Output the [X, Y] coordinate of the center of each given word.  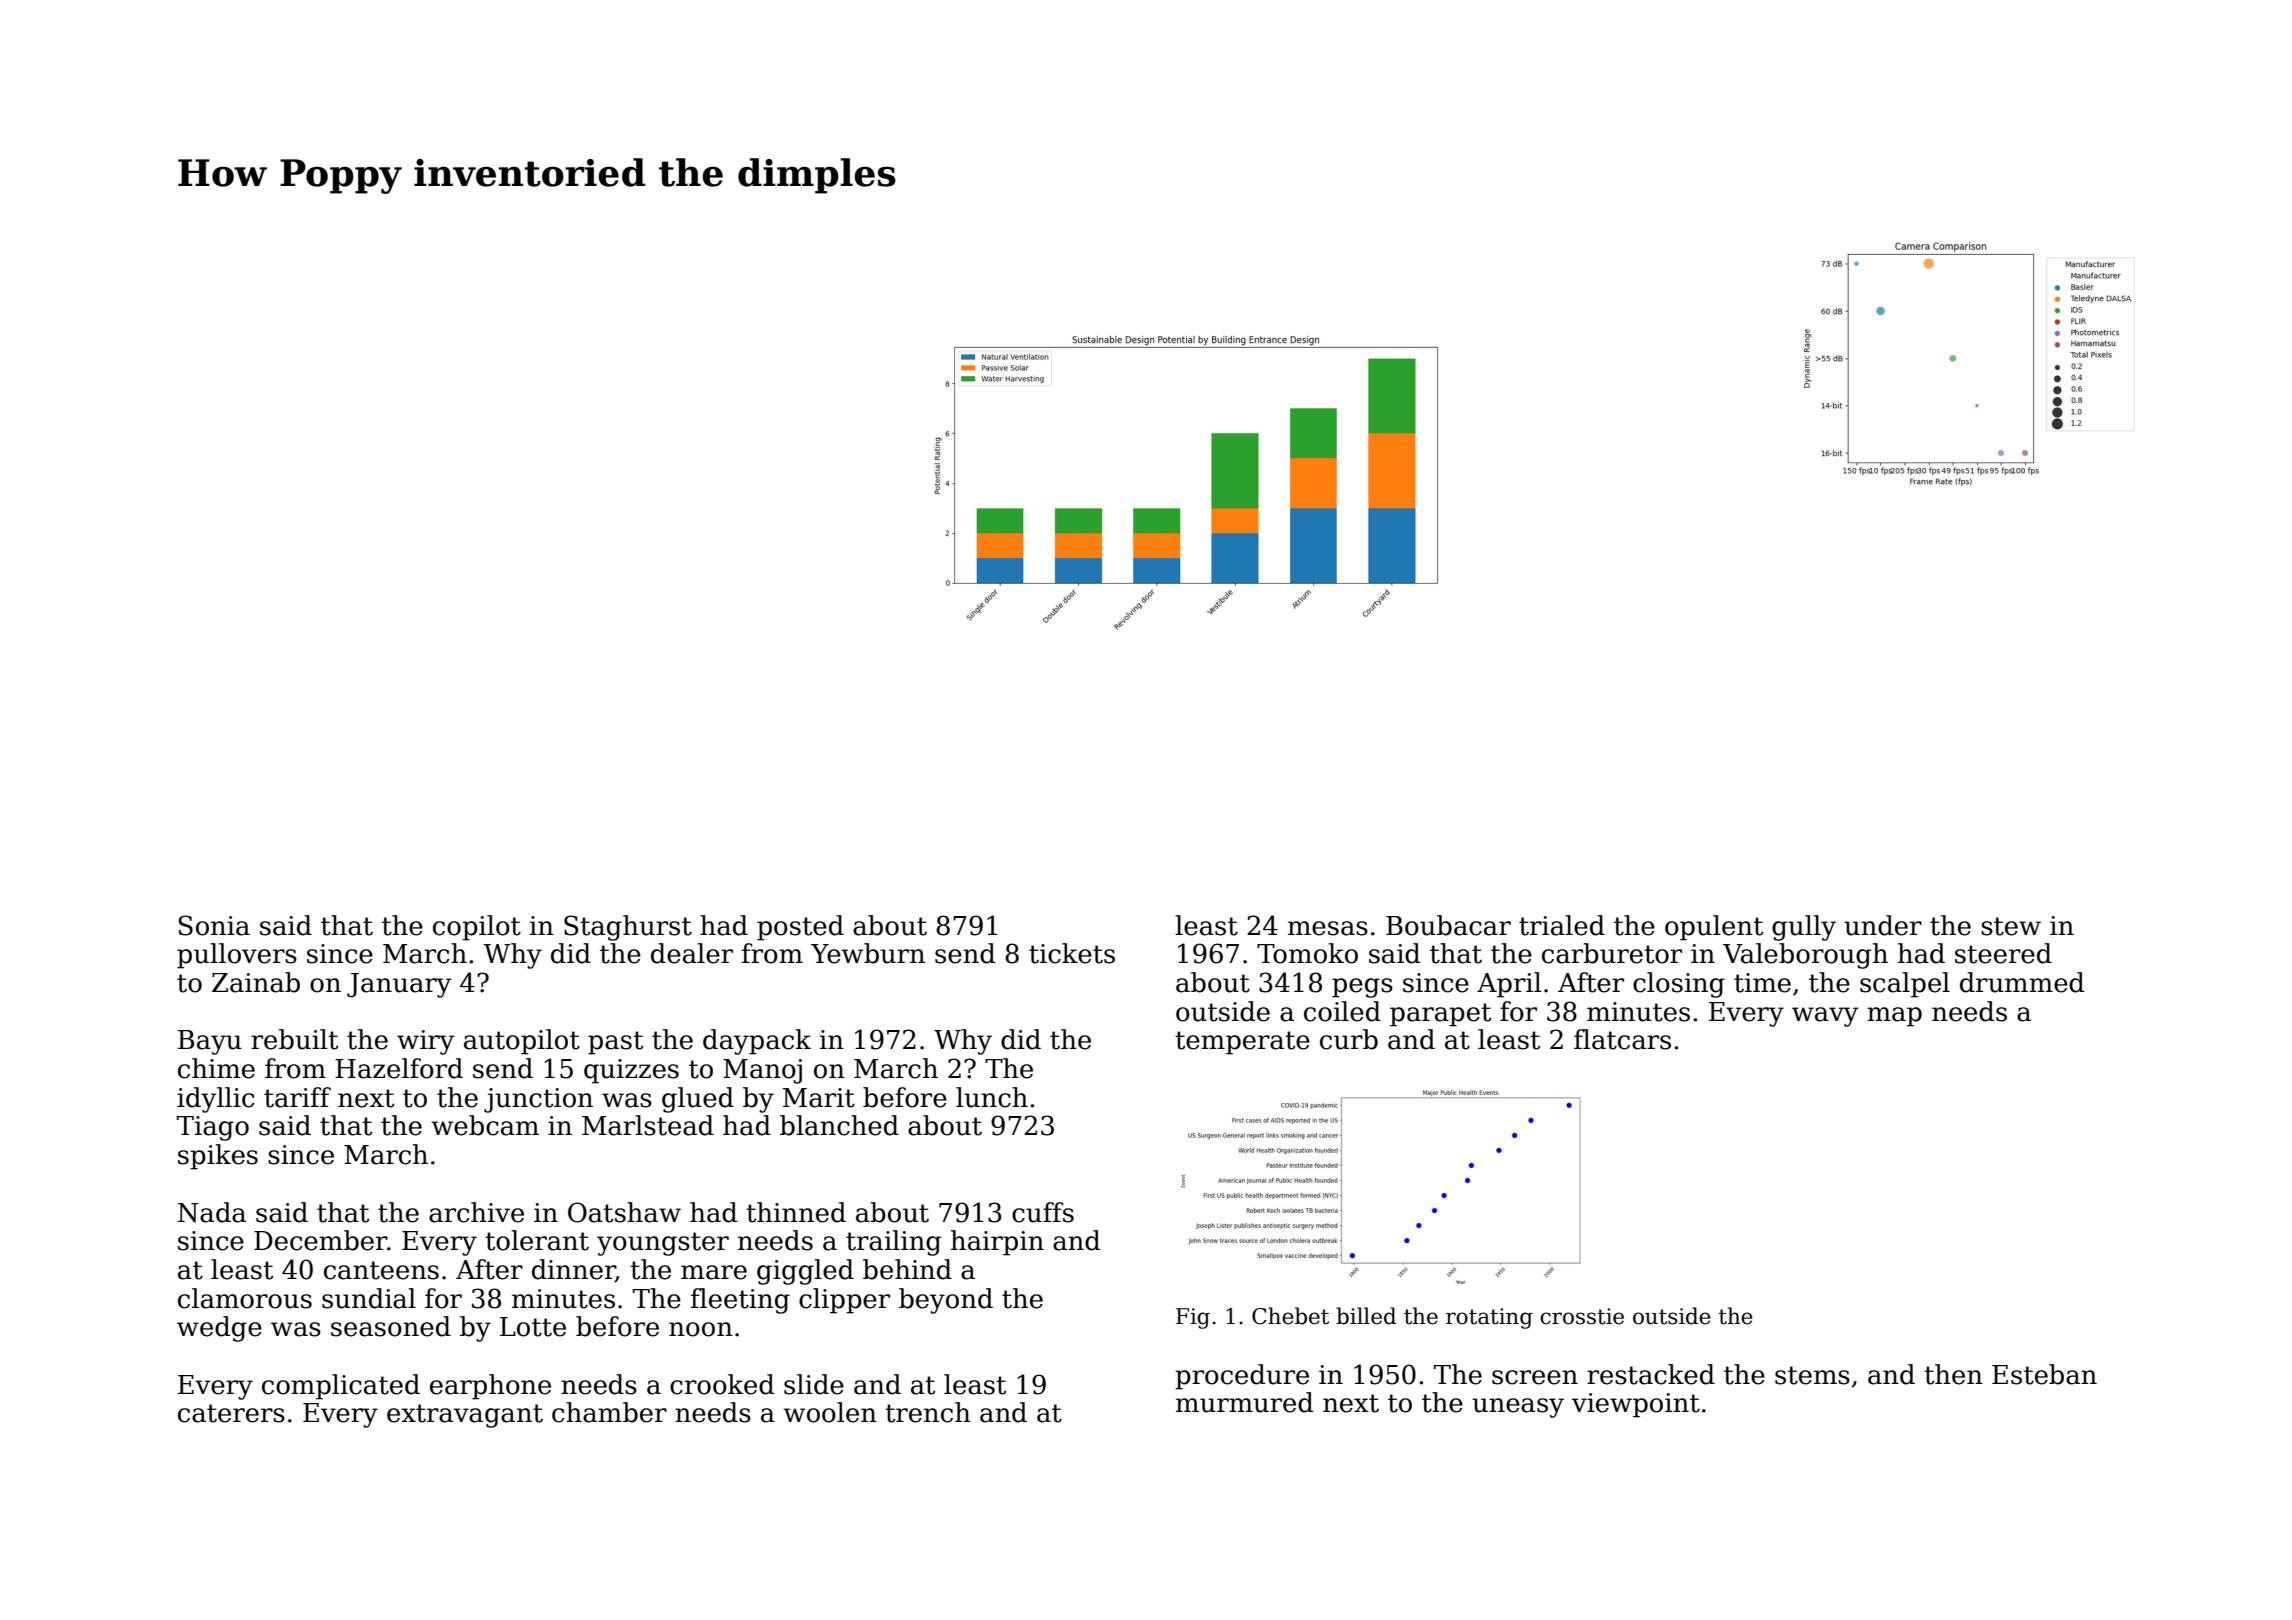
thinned [796, 1212]
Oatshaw [624, 1212]
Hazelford [399, 1068]
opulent [1714, 928]
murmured [1244, 1402]
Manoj [762, 1071]
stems [1812, 1375]
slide [814, 1384]
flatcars [1622, 1039]
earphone [490, 1387]
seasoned [391, 1326]
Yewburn [868, 953]
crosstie [1582, 1316]
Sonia [214, 925]
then [1953, 1374]
